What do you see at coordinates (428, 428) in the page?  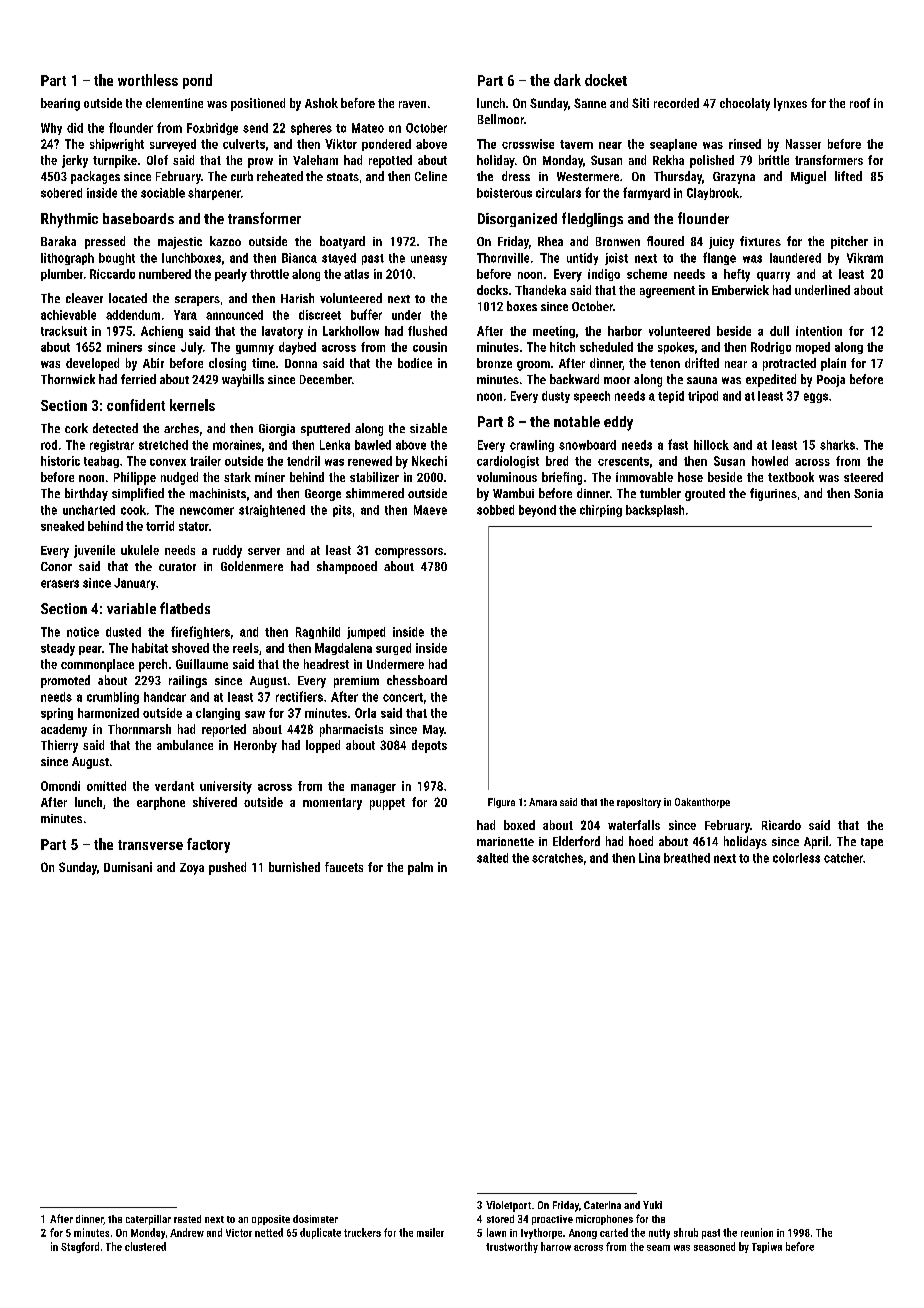 I see `sizable` at bounding box center [428, 428].
